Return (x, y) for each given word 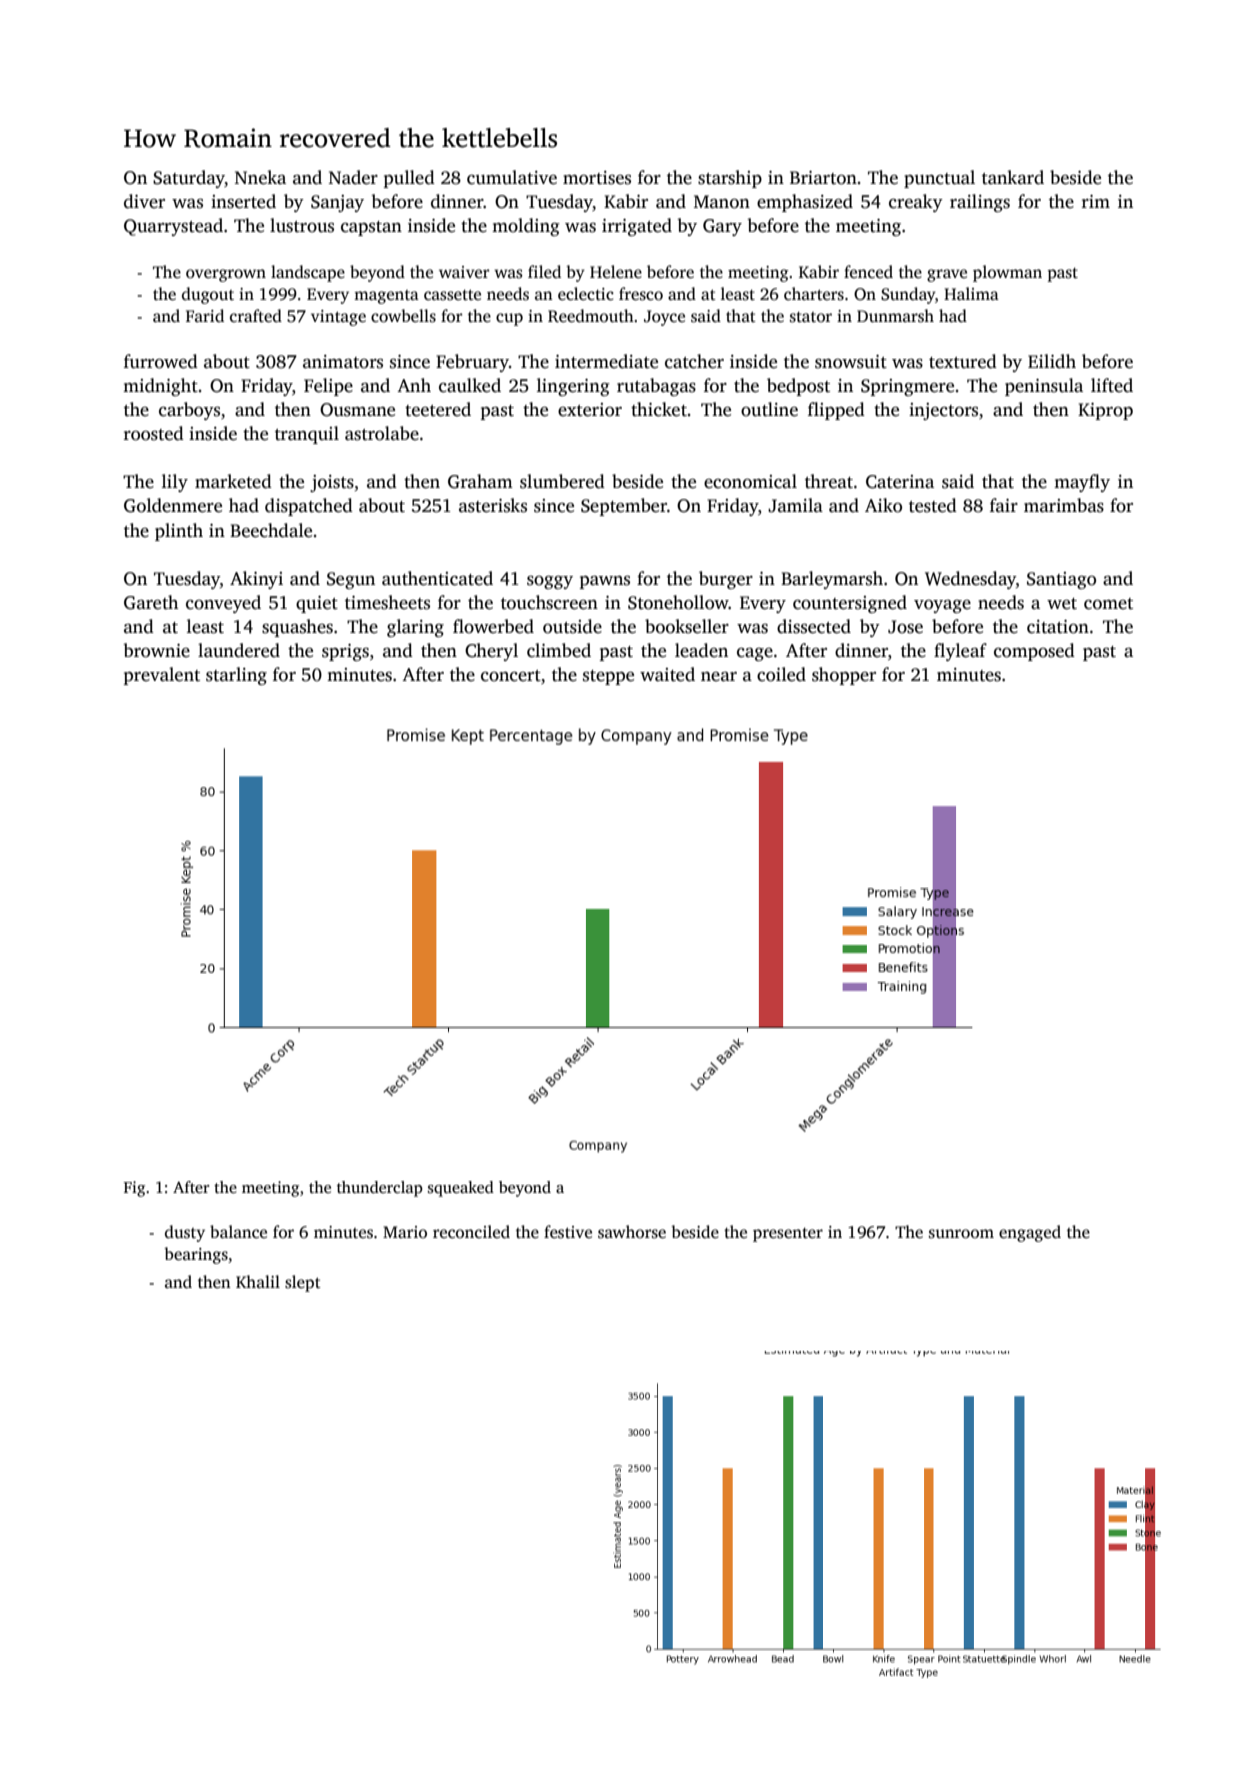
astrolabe (382, 433)
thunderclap (380, 1189)
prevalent (162, 676)
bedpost (798, 387)
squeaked (461, 1189)
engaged (1030, 1233)
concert (511, 676)
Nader (353, 177)
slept (303, 1283)
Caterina (900, 482)
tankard (1013, 177)
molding (526, 227)
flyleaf (960, 652)
